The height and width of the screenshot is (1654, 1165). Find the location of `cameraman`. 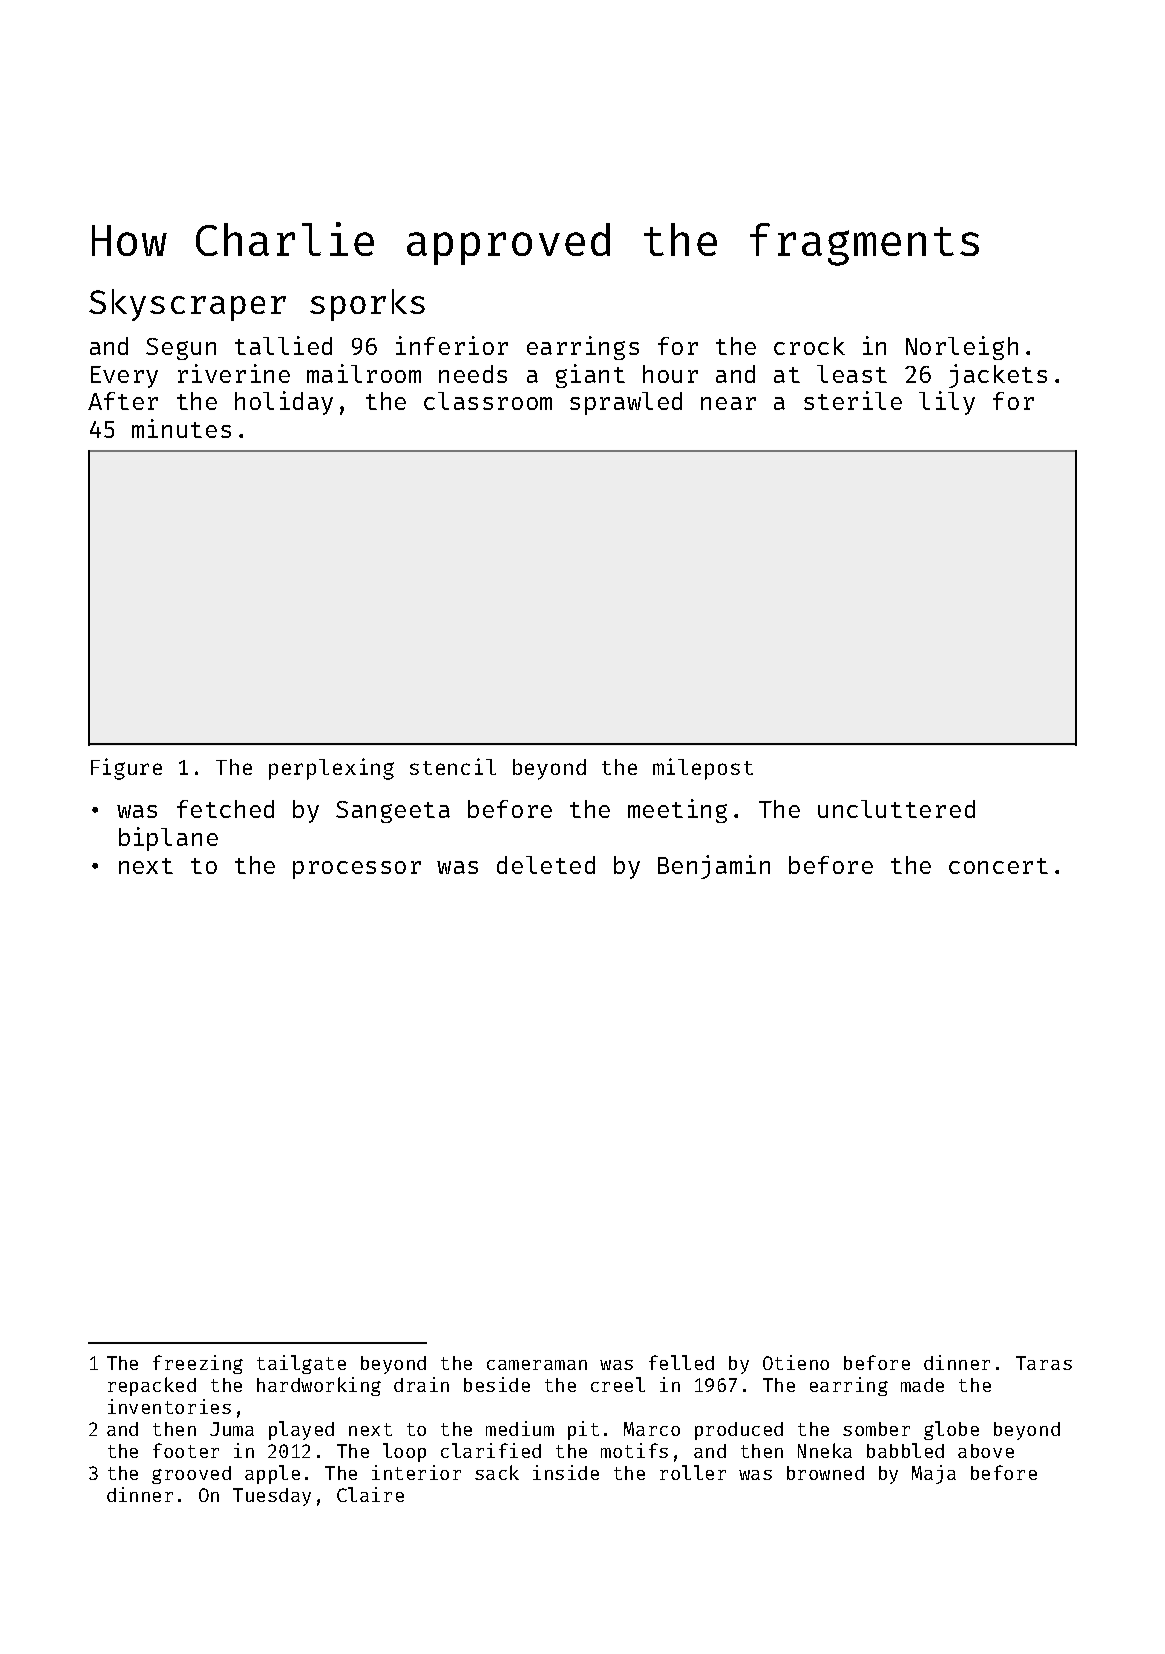

cameraman is located at coordinates (537, 1365).
